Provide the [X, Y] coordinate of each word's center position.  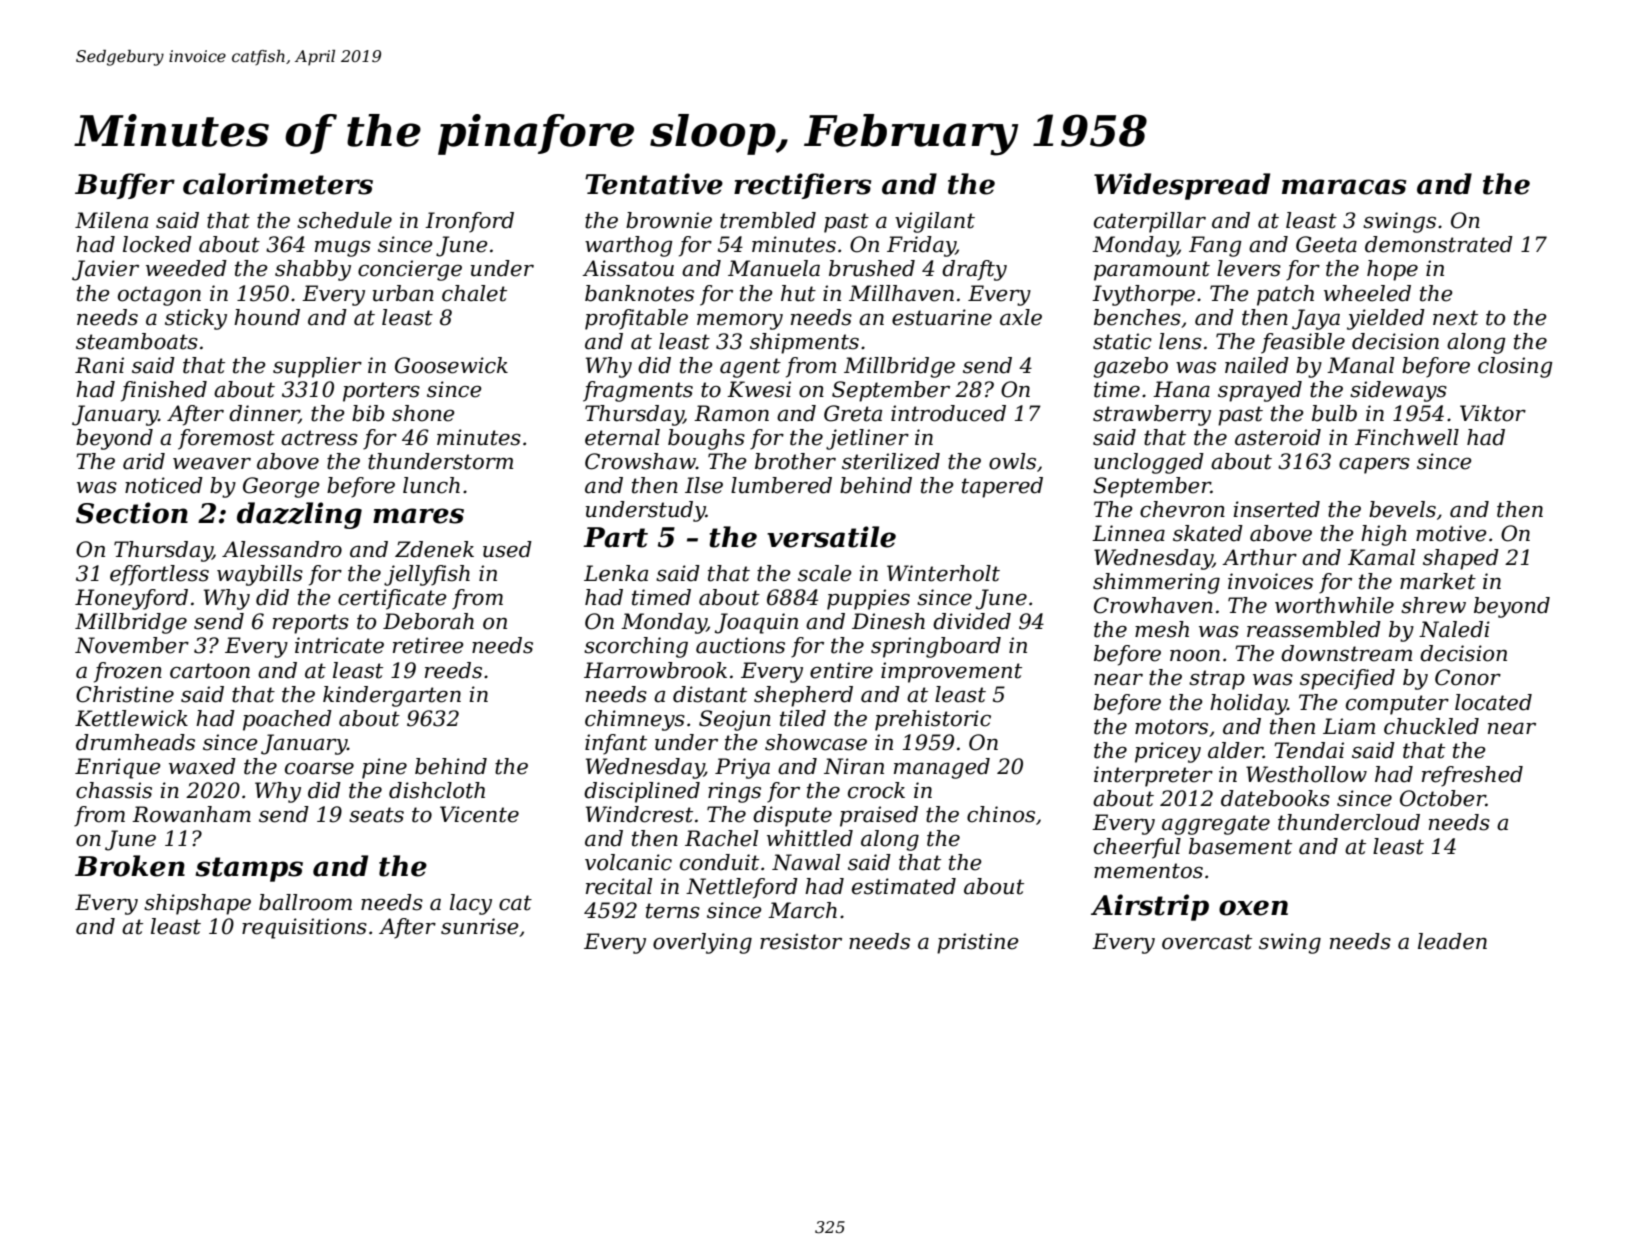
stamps [249, 869]
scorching [636, 647]
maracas [1344, 187]
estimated [904, 886]
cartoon [210, 671]
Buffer [125, 186]
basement [1240, 846]
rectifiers [802, 186]
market [1438, 581]
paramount [1152, 271]
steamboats [137, 341]
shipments [804, 343]
